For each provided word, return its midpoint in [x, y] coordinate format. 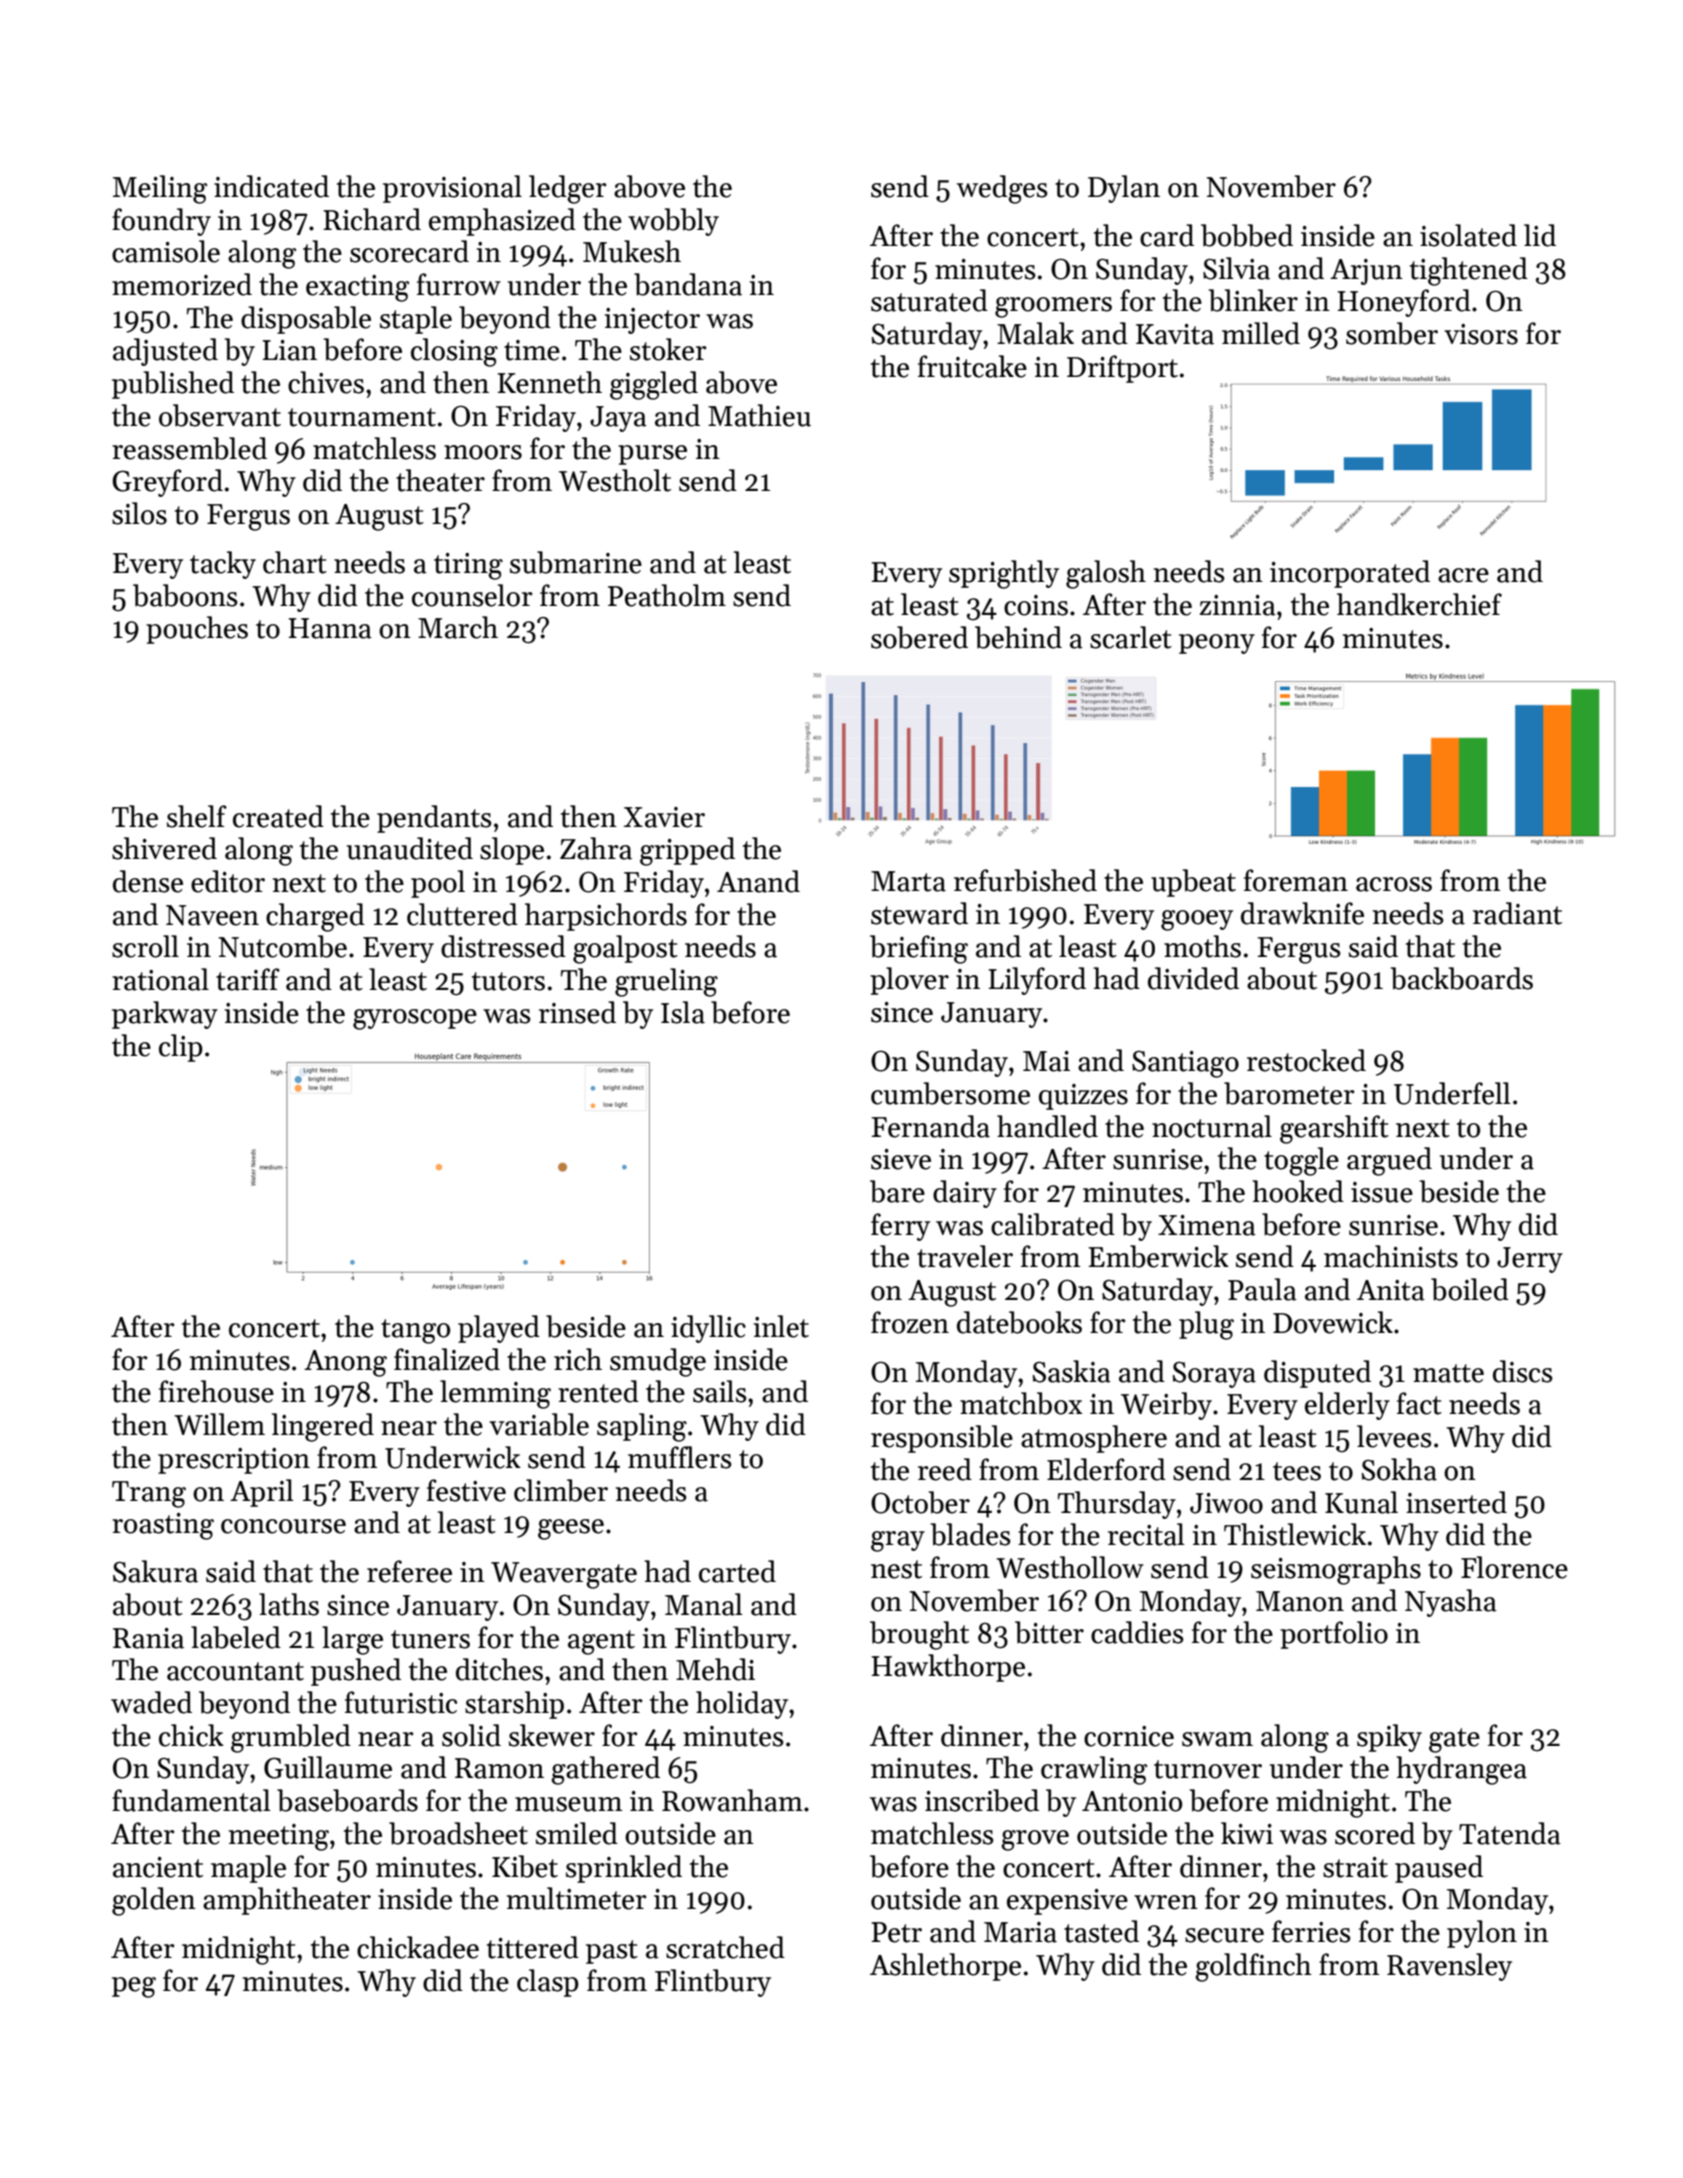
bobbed [1247, 235]
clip [181, 1048]
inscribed [982, 1800]
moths [1202, 946]
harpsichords [606, 917]
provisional [452, 189]
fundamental [191, 1800]
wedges [1002, 189]
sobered [919, 637]
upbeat [1193, 883]
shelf [197, 816]
